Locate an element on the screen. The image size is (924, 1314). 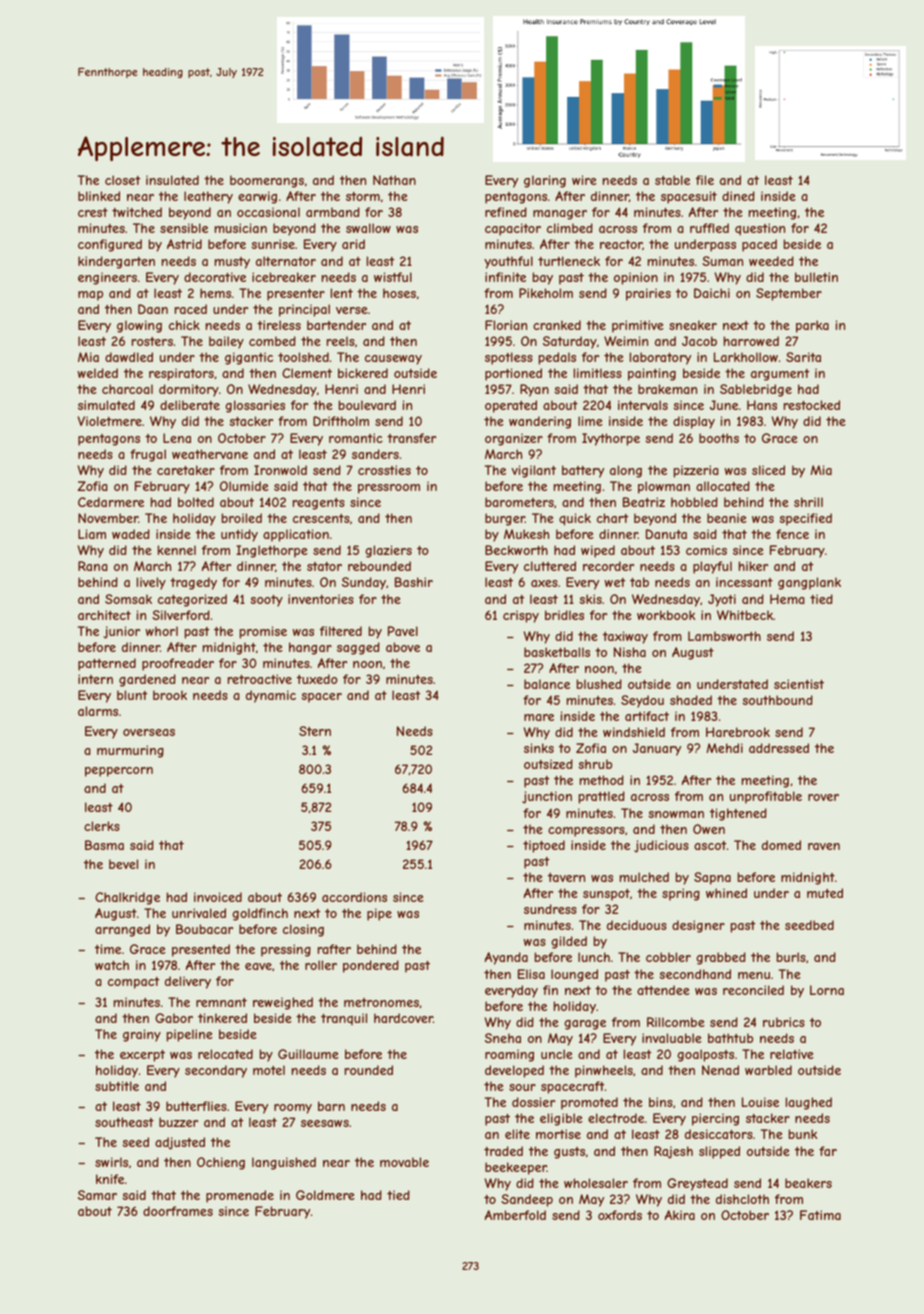
Rana is located at coordinates (93, 566).
